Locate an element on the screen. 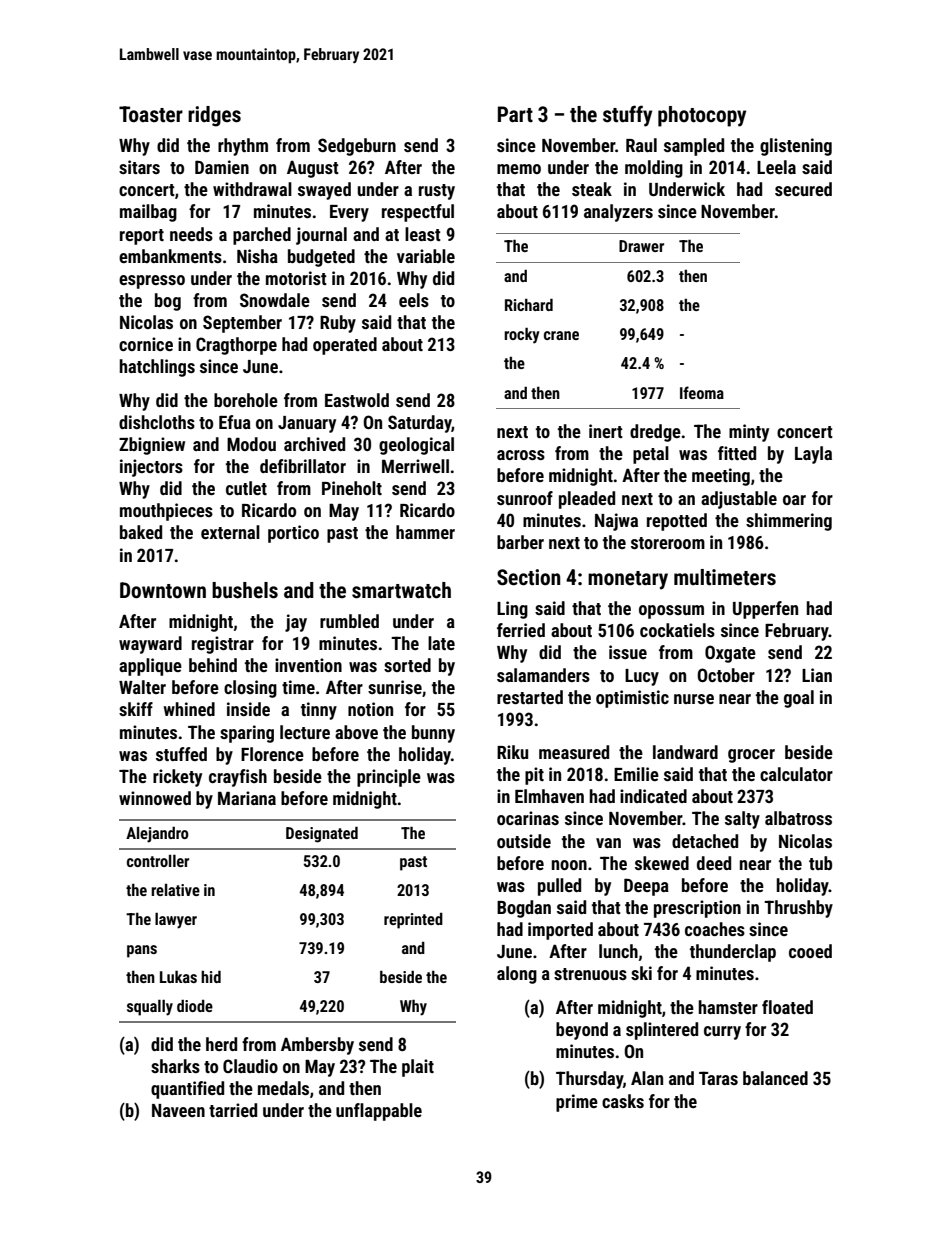 This screenshot has width=952, height=1233. Section is located at coordinates (528, 577).
